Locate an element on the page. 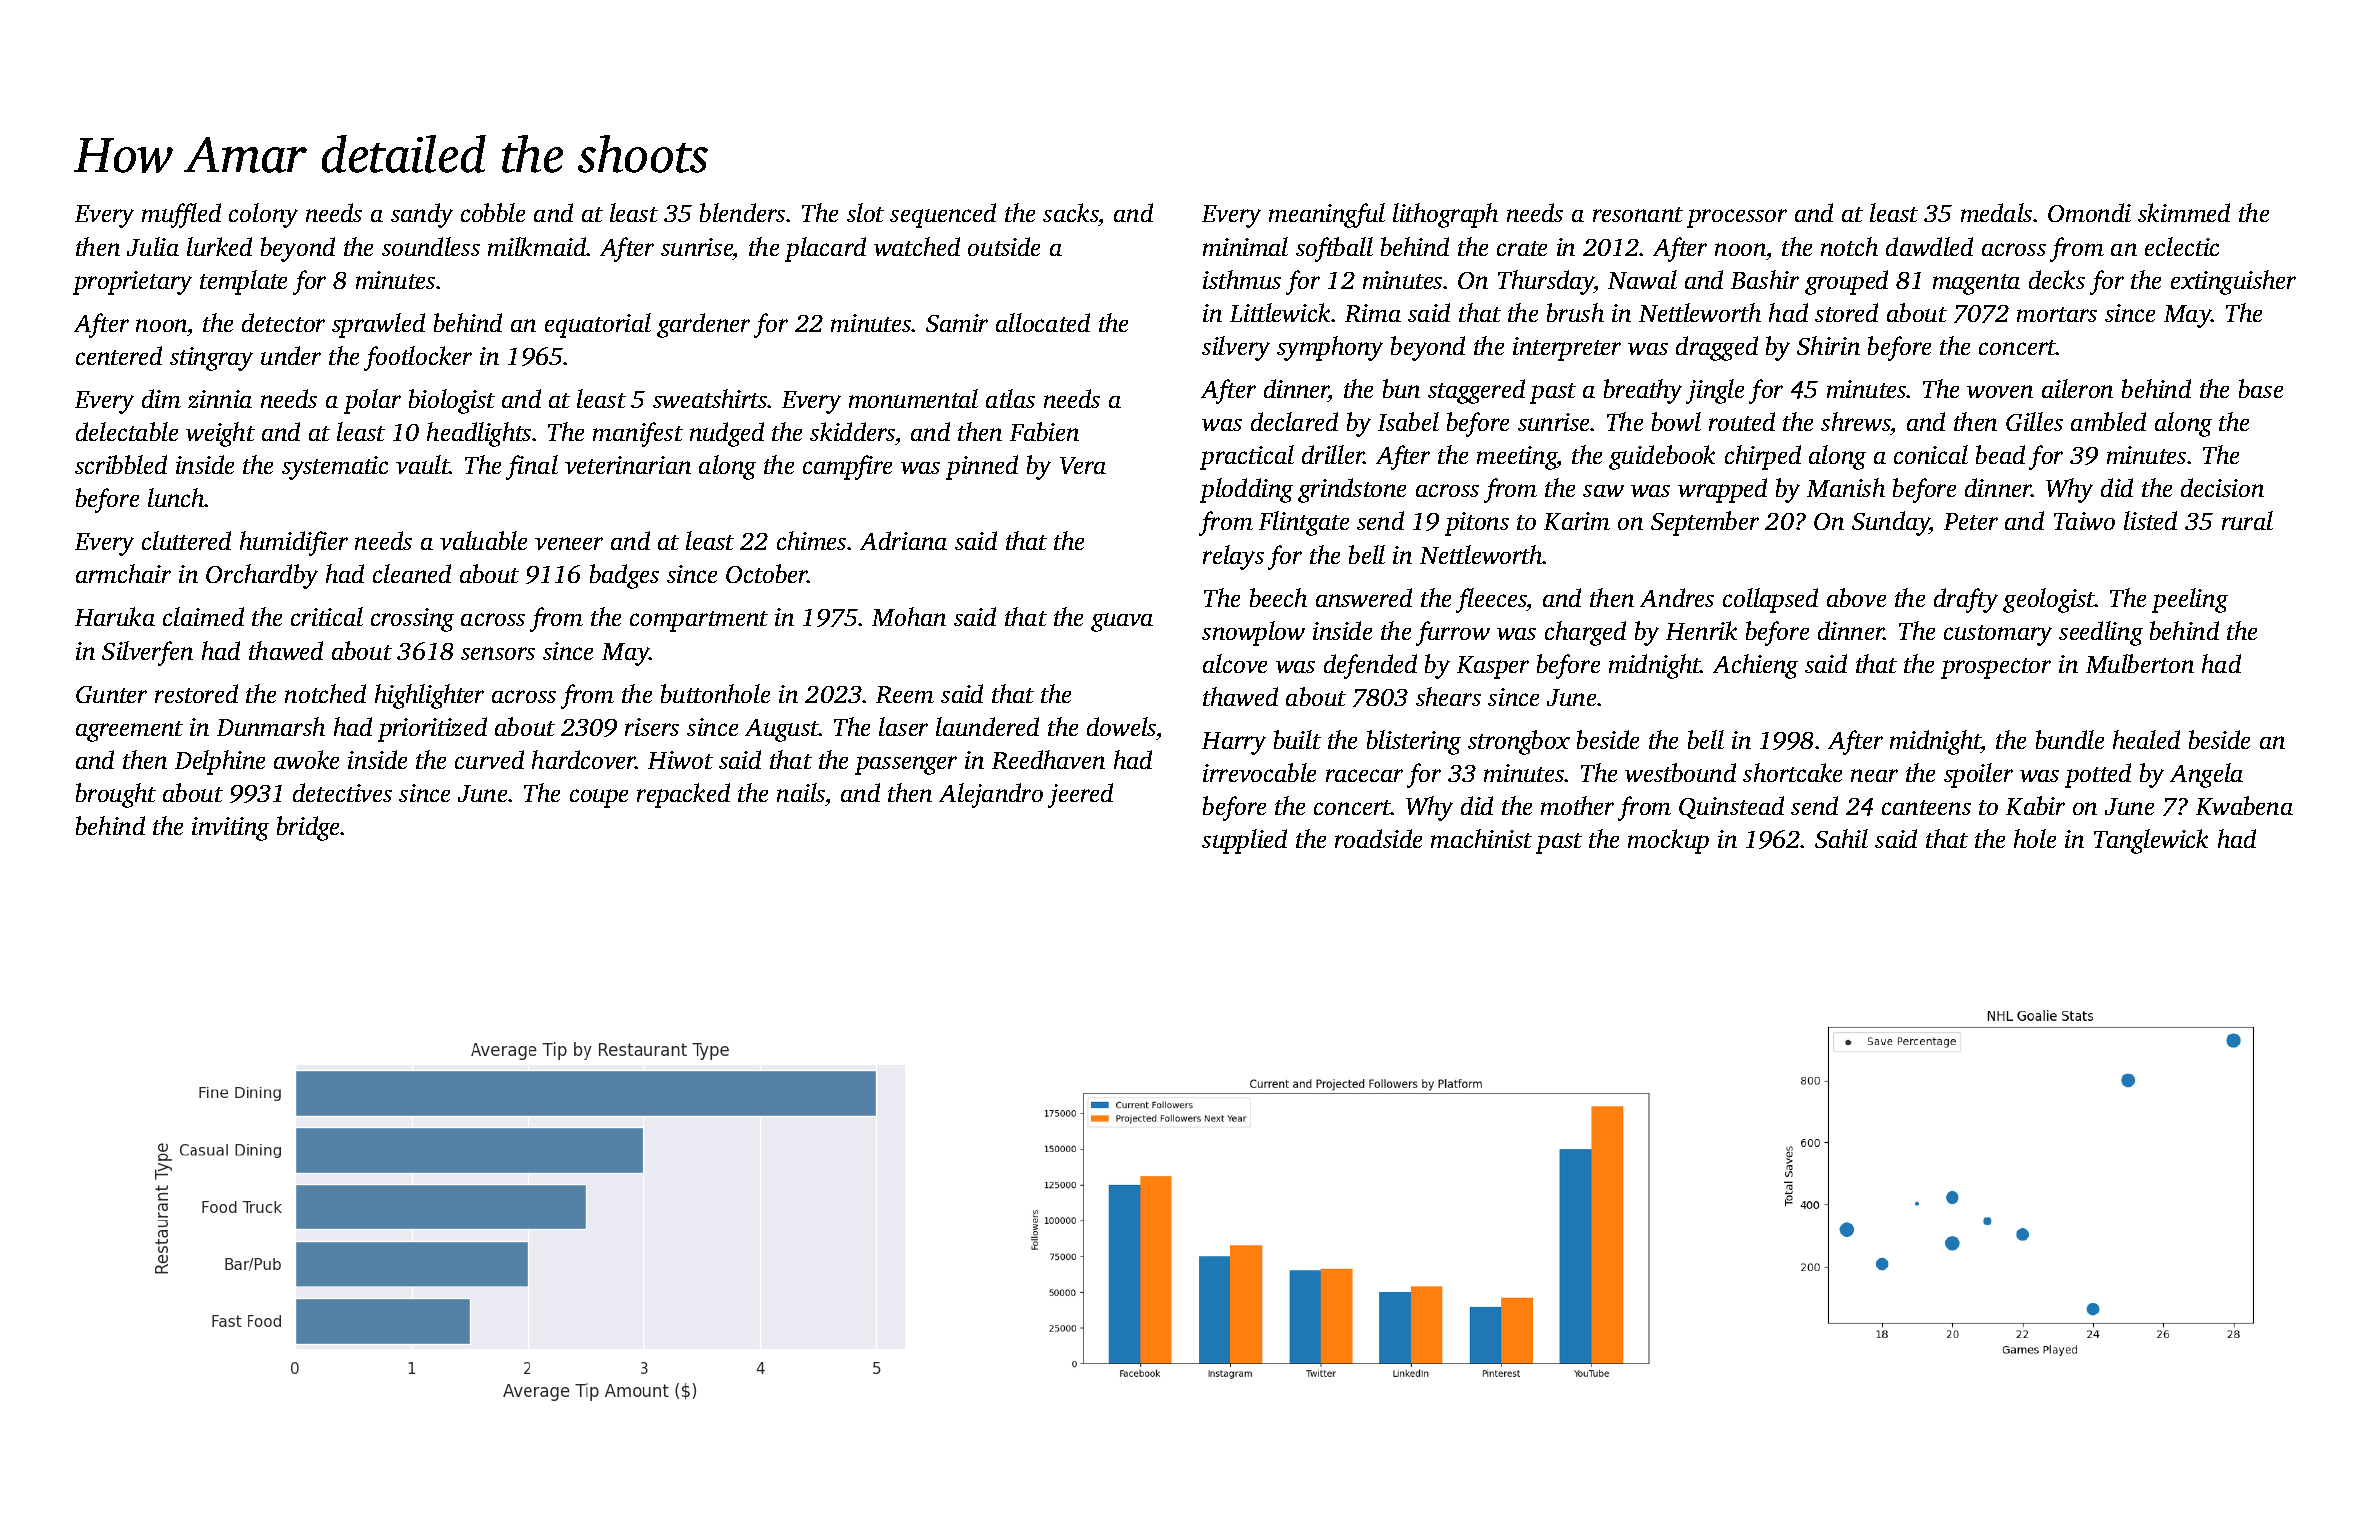 This document has width=2380, height=1540. shears is located at coordinates (1448, 696).
